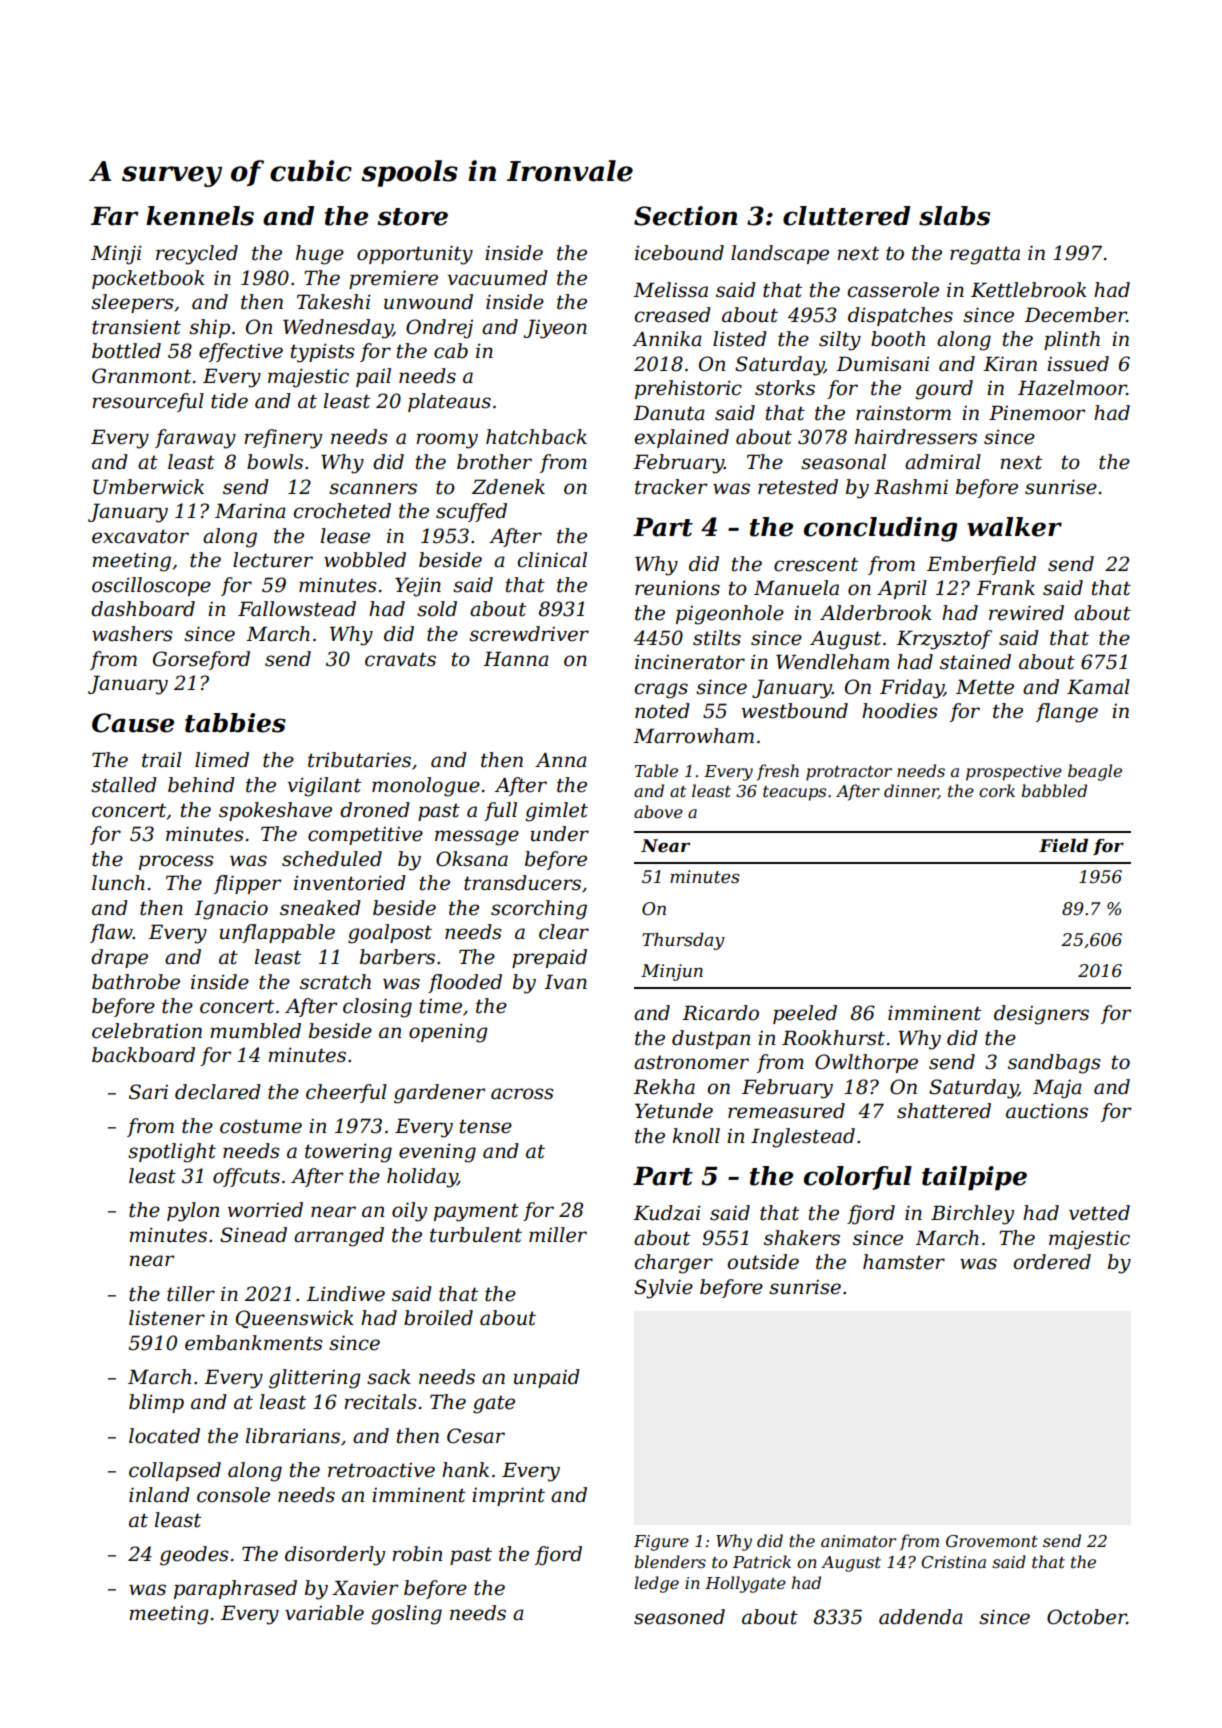 This image has height=1728, width=1222. I want to click on evening, so click(437, 1153).
